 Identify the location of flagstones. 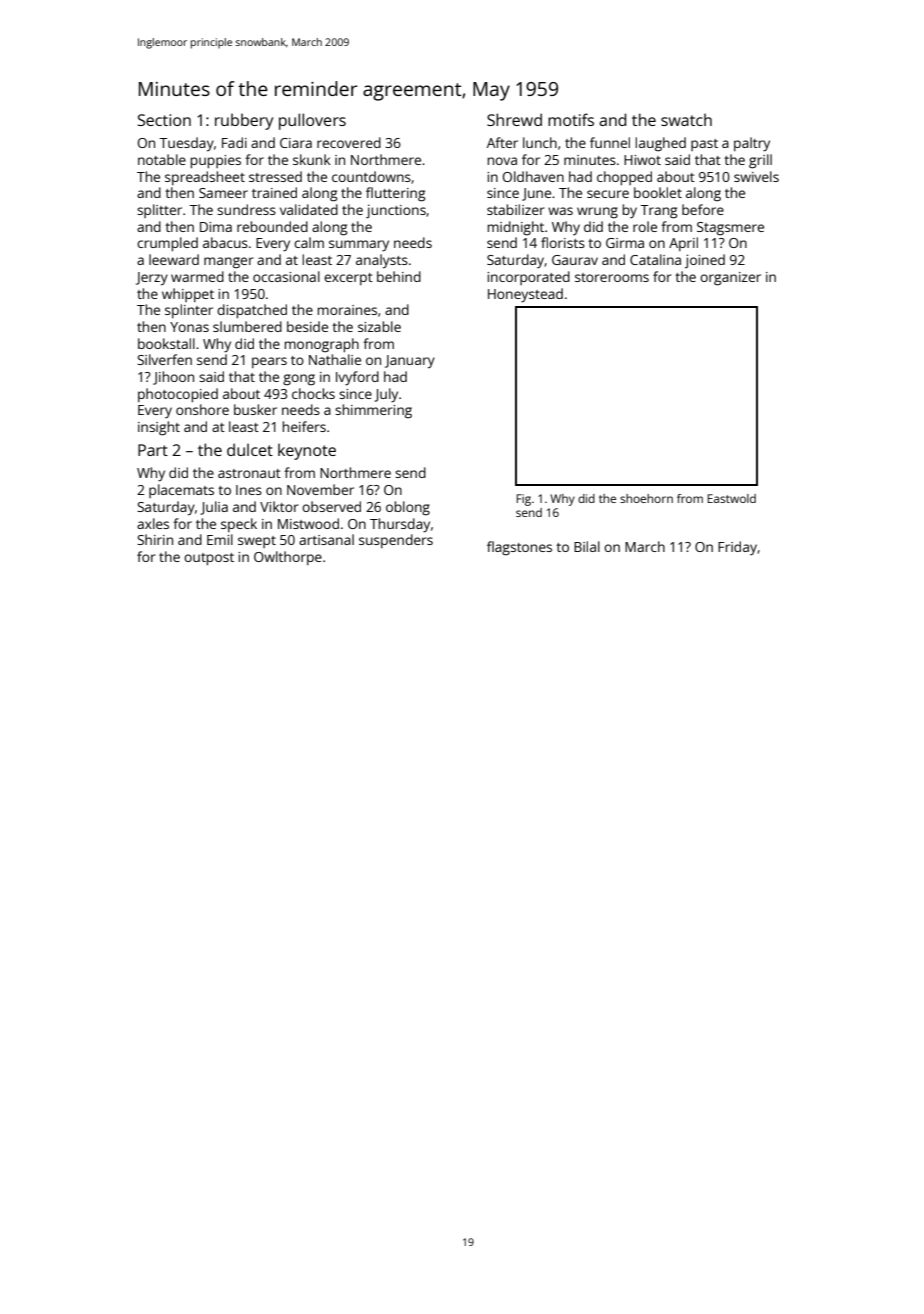
(519, 548).
